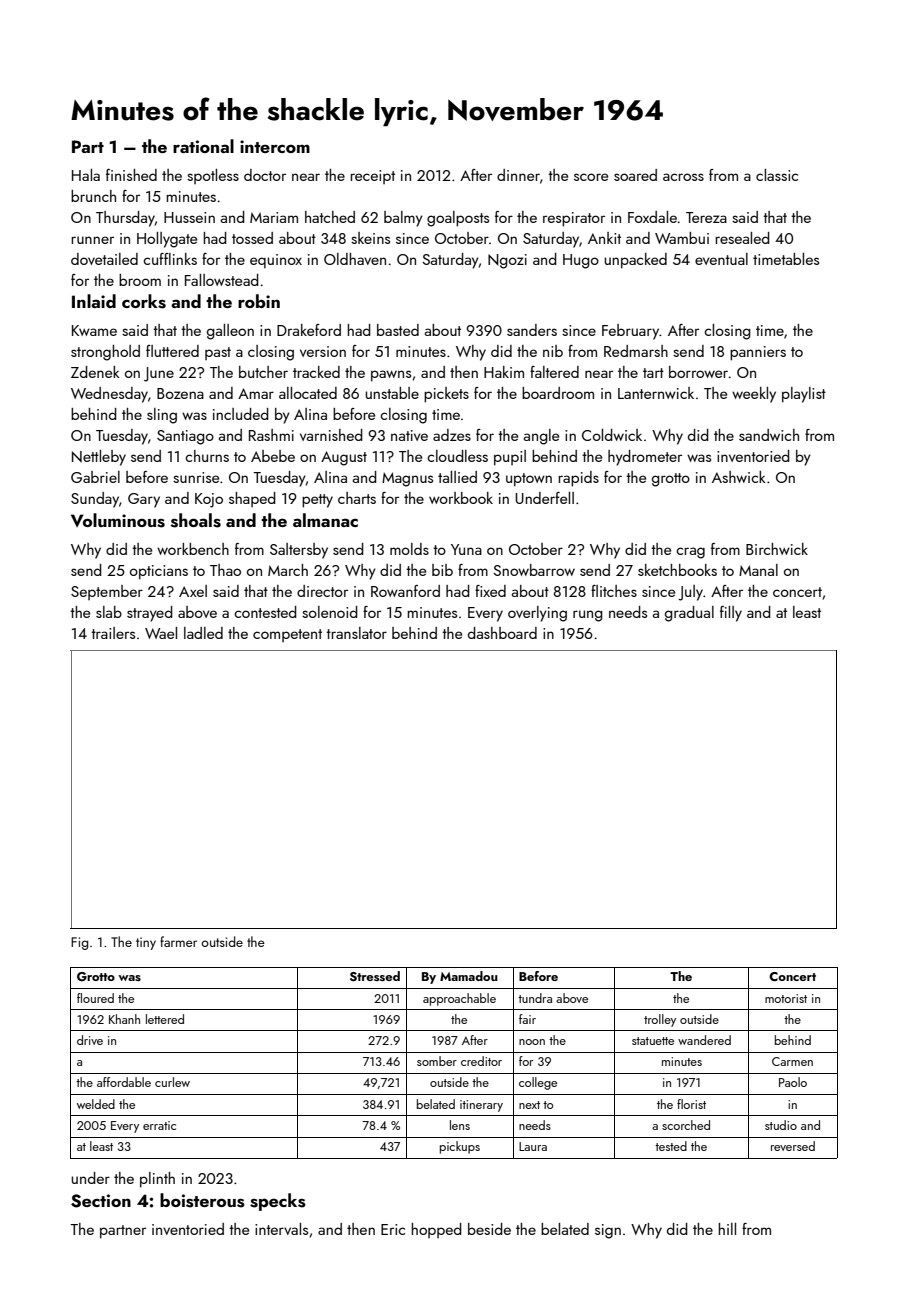 This screenshot has width=908, height=1316. What do you see at coordinates (213, 176) in the screenshot?
I see `spotless` at bounding box center [213, 176].
